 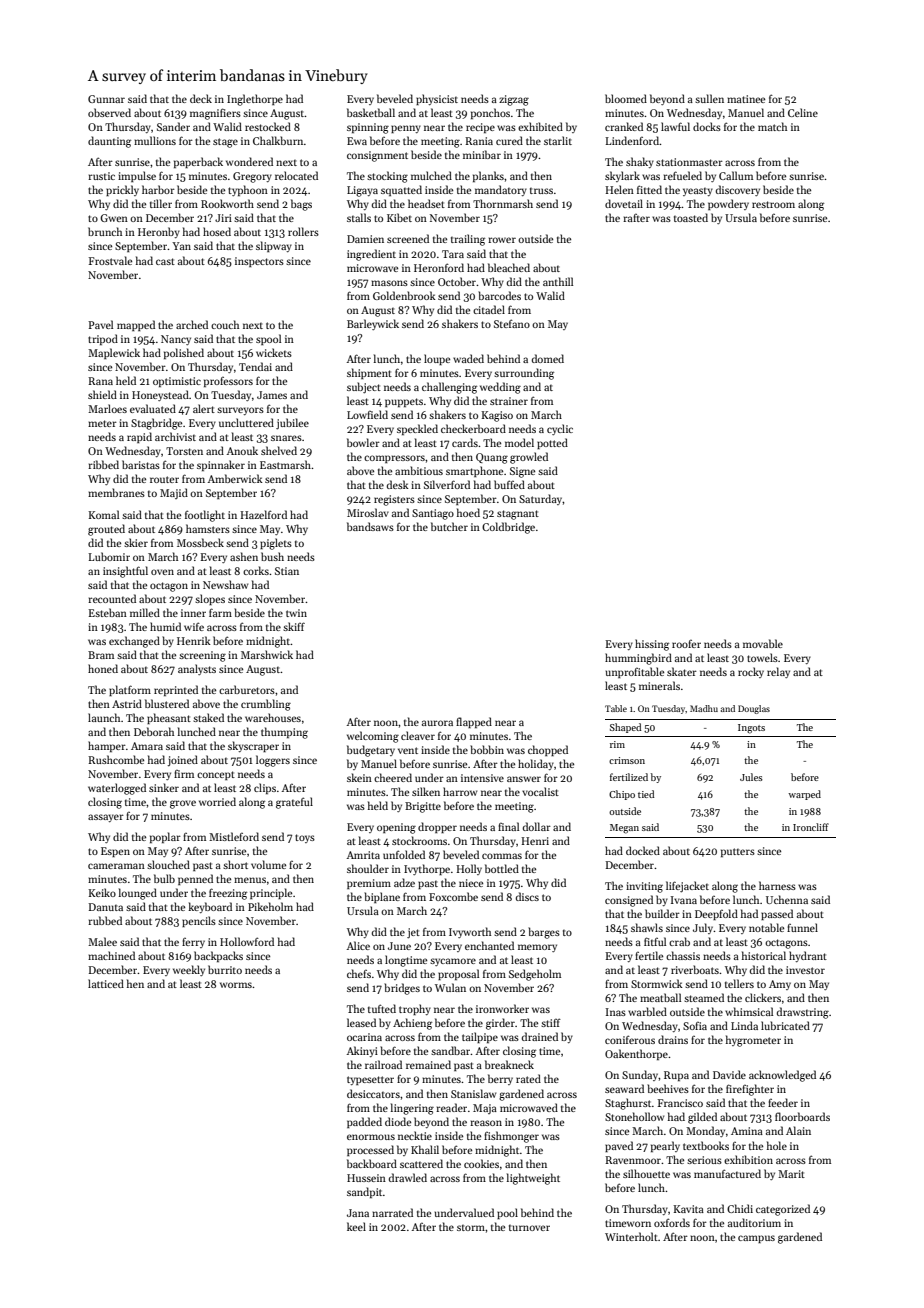 What do you see at coordinates (371, 112) in the screenshot?
I see `basketball` at bounding box center [371, 112].
